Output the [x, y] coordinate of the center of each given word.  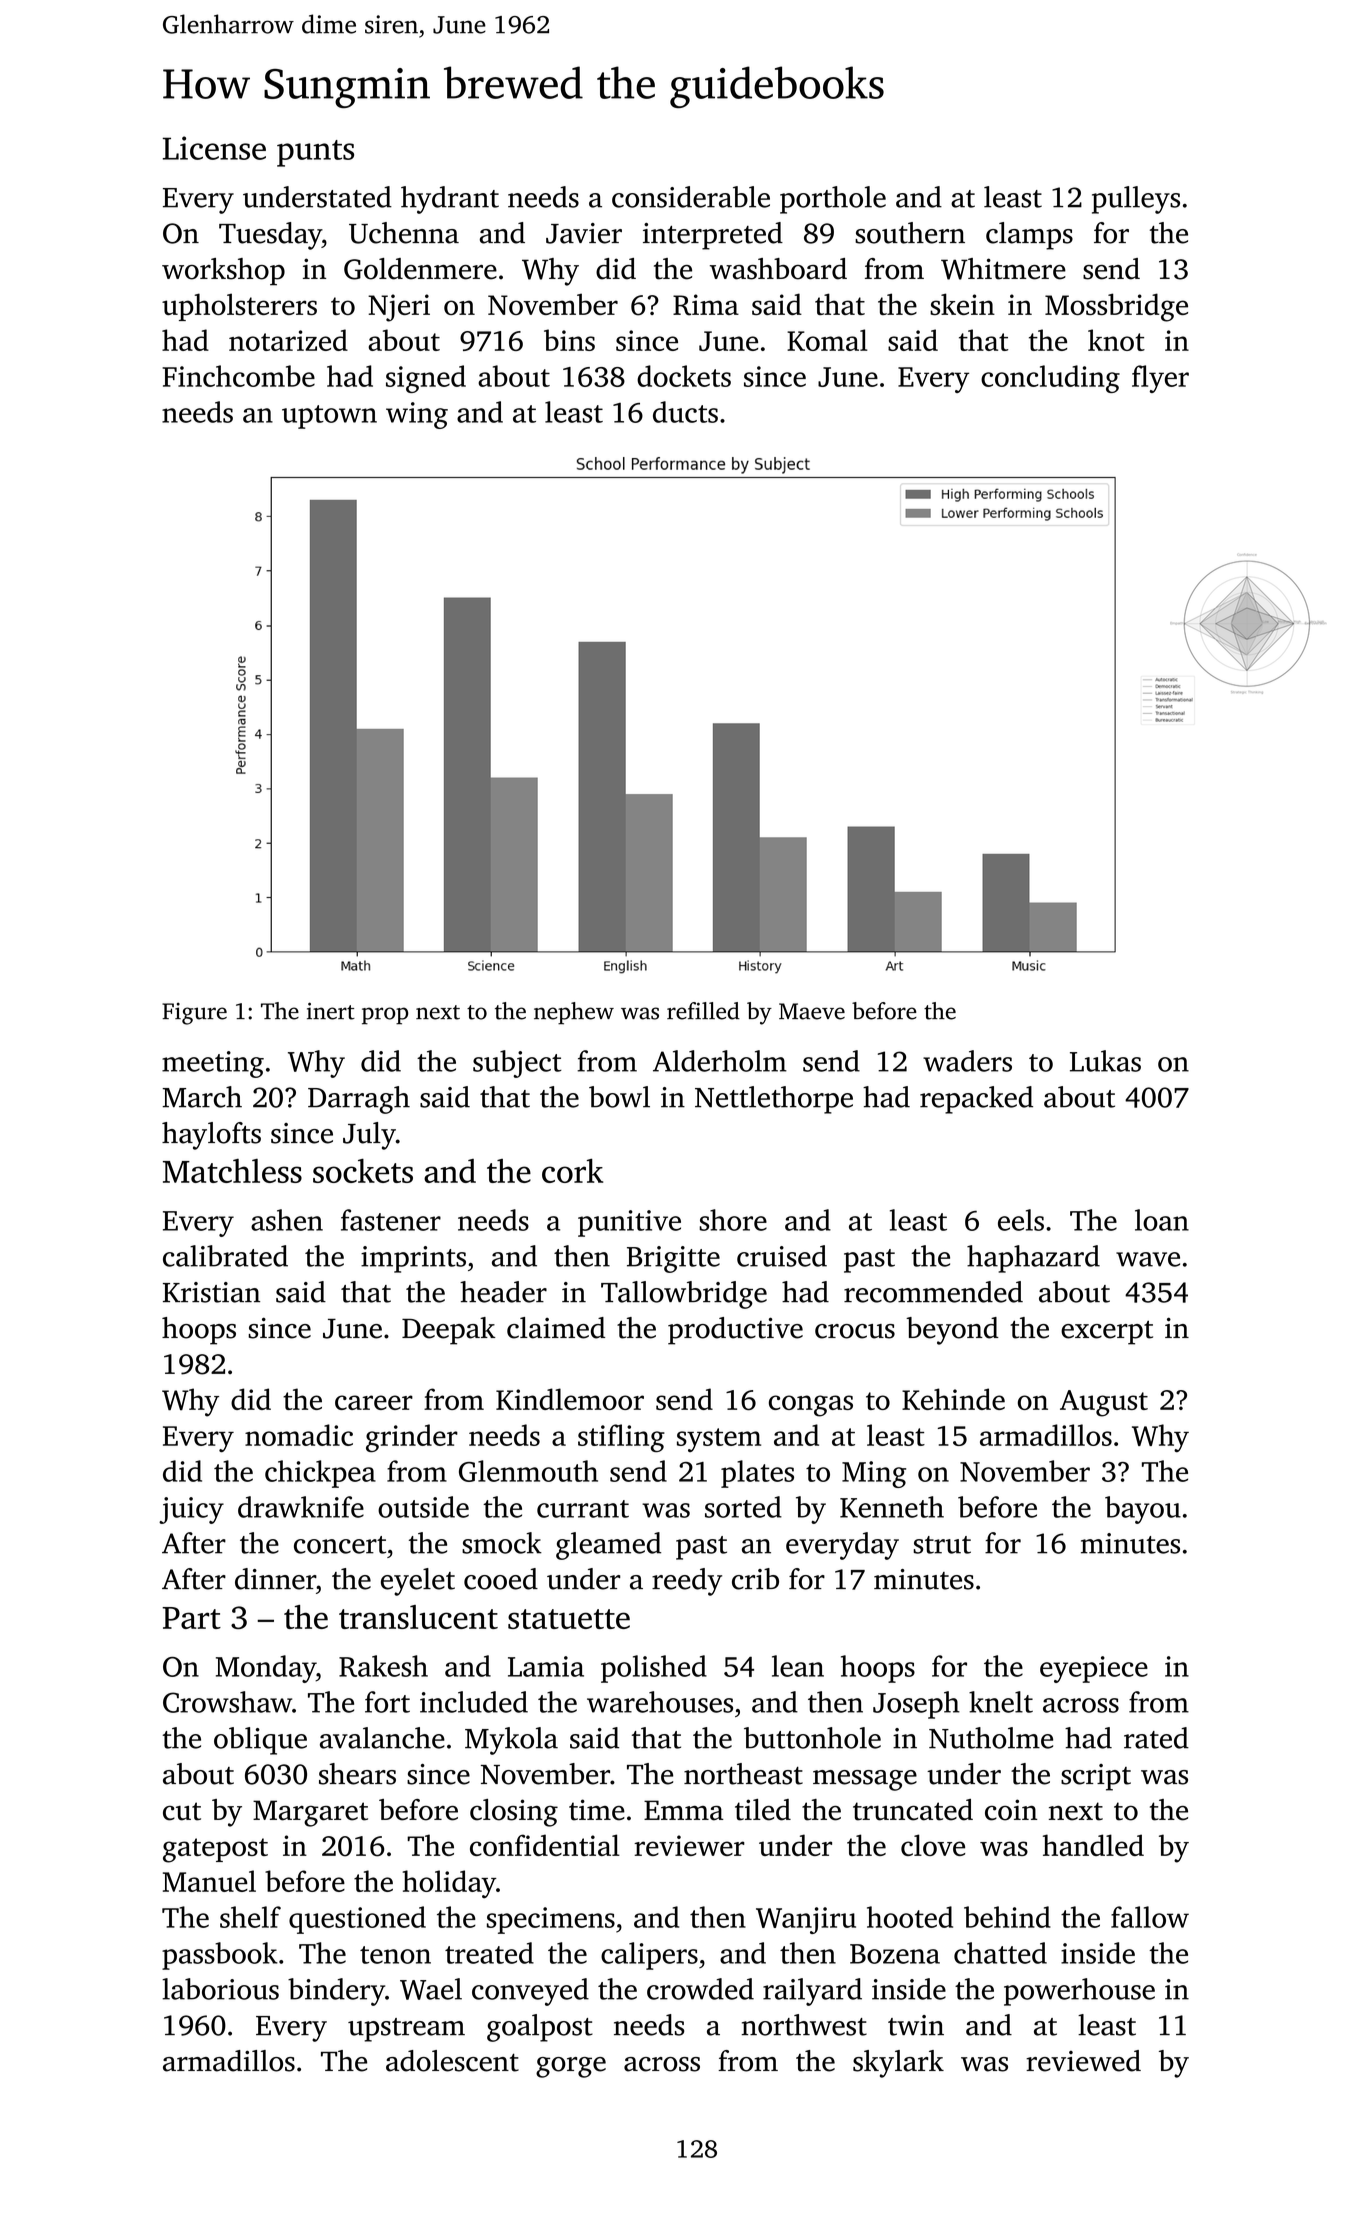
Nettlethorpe [774, 1100]
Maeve [812, 1011]
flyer [1160, 379]
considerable [691, 197]
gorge [571, 2067]
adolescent [452, 2061]
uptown [329, 417]
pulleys [1136, 200]
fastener [391, 1220]
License [214, 148]
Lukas [1105, 1061]
